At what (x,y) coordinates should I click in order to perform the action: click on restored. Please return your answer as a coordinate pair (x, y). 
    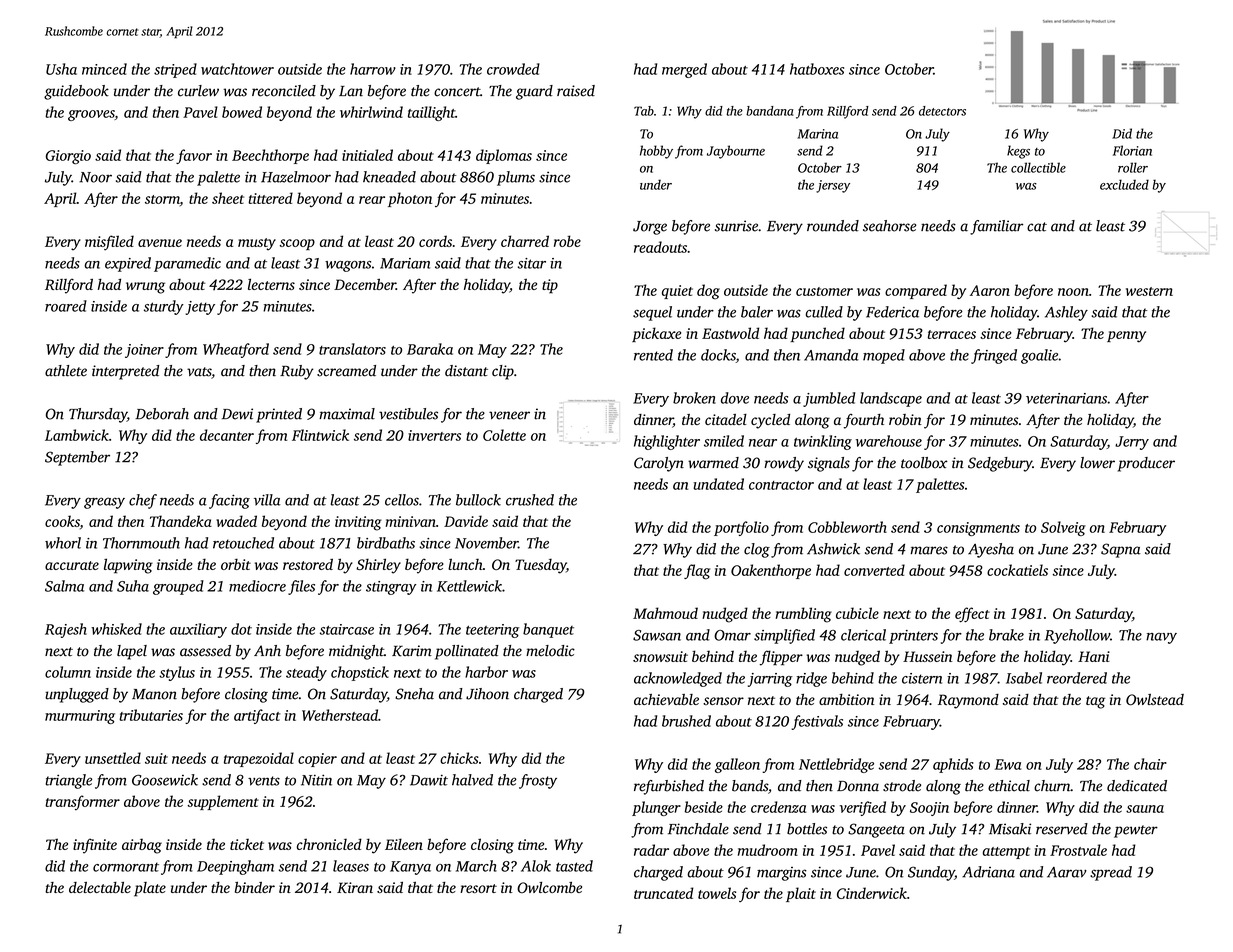
    Looking at the image, I should click on (308, 564).
